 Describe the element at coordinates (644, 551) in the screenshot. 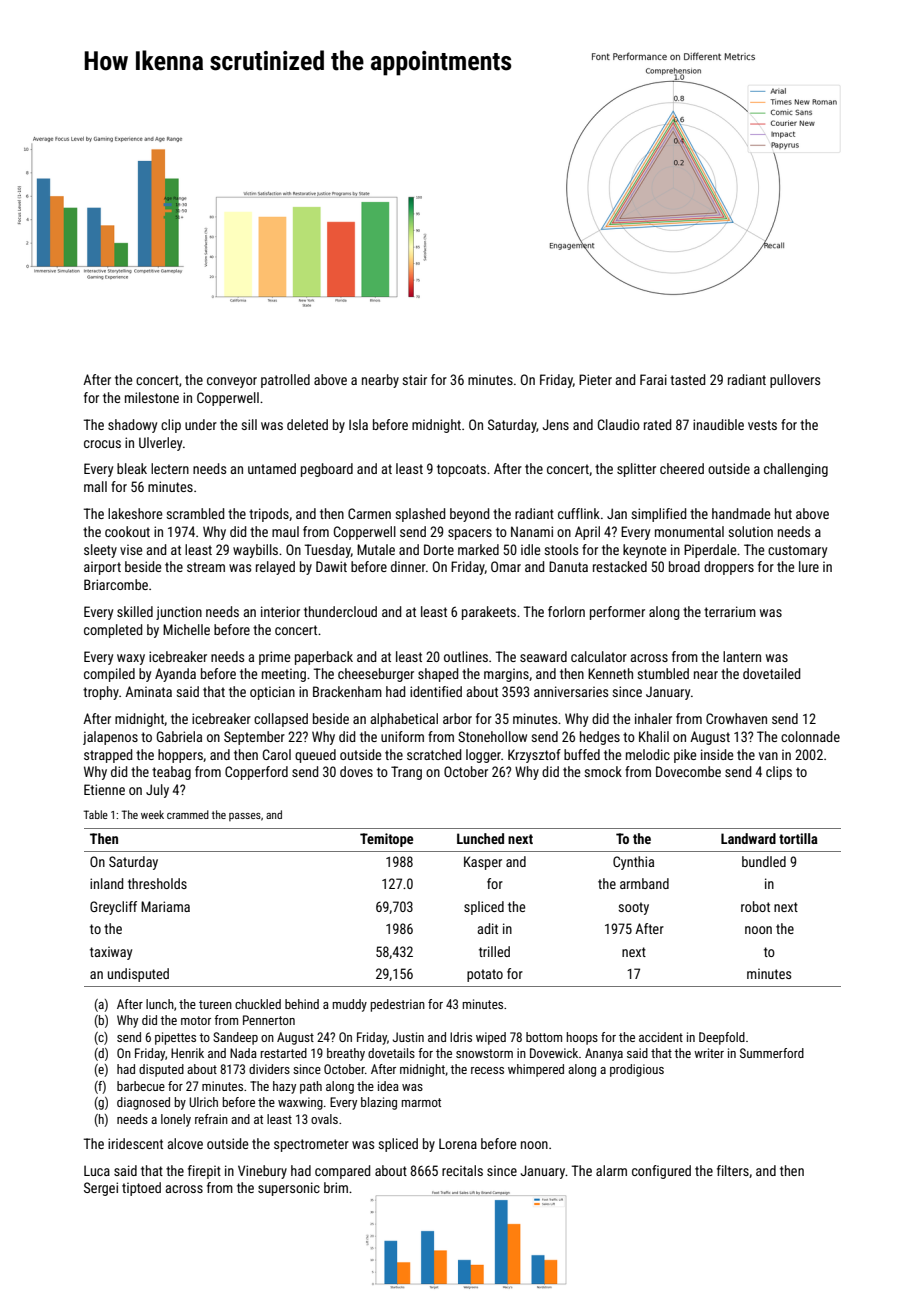

I see `keynote` at that location.
